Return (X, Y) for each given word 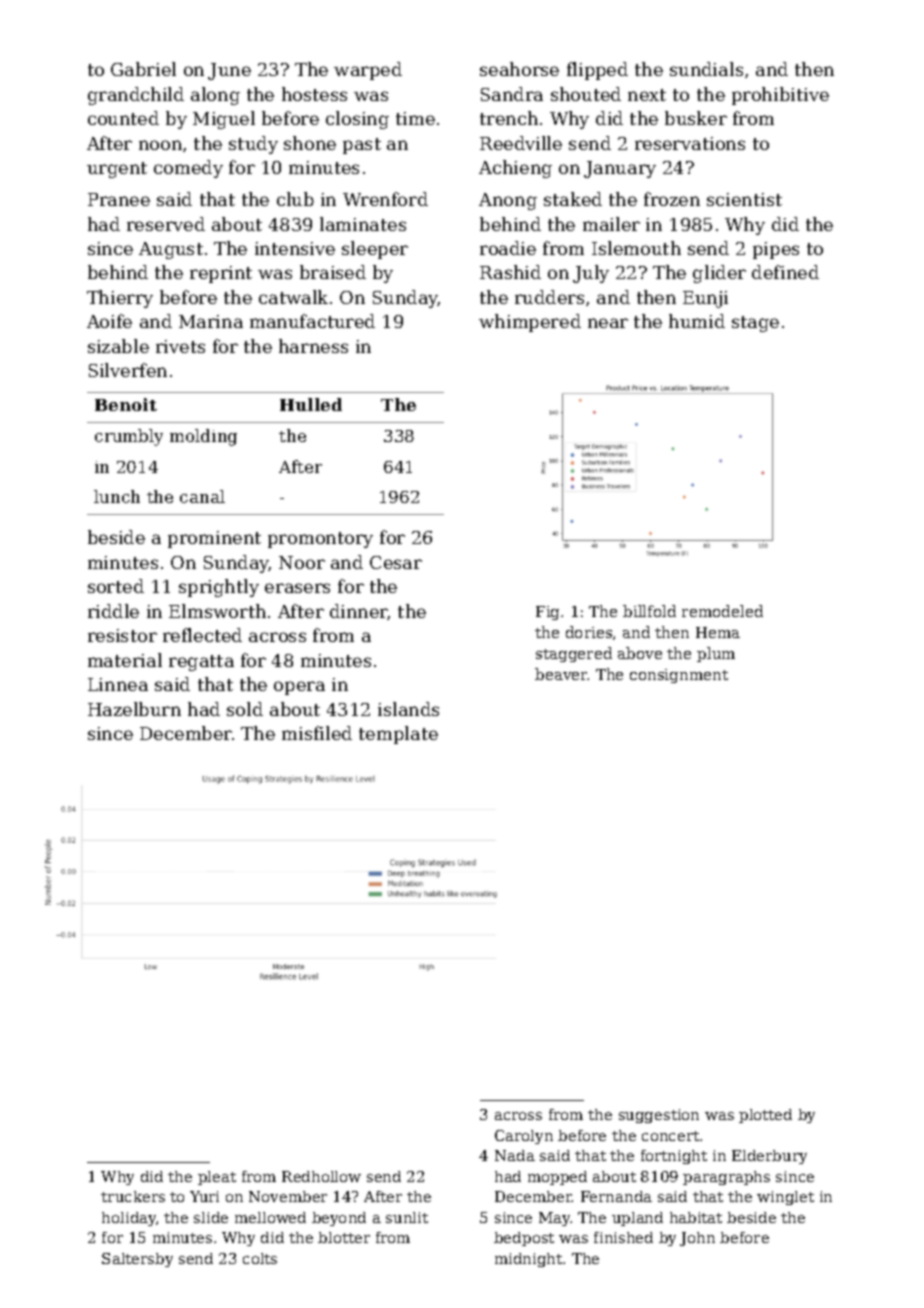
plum (716, 654)
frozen (672, 199)
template (398, 735)
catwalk (293, 297)
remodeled (722, 611)
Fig (547, 613)
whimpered (530, 323)
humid (697, 321)
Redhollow (321, 1176)
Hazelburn (134, 709)
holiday (129, 1219)
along (215, 96)
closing (357, 120)
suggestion (659, 1116)
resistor (122, 635)
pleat (217, 1178)
